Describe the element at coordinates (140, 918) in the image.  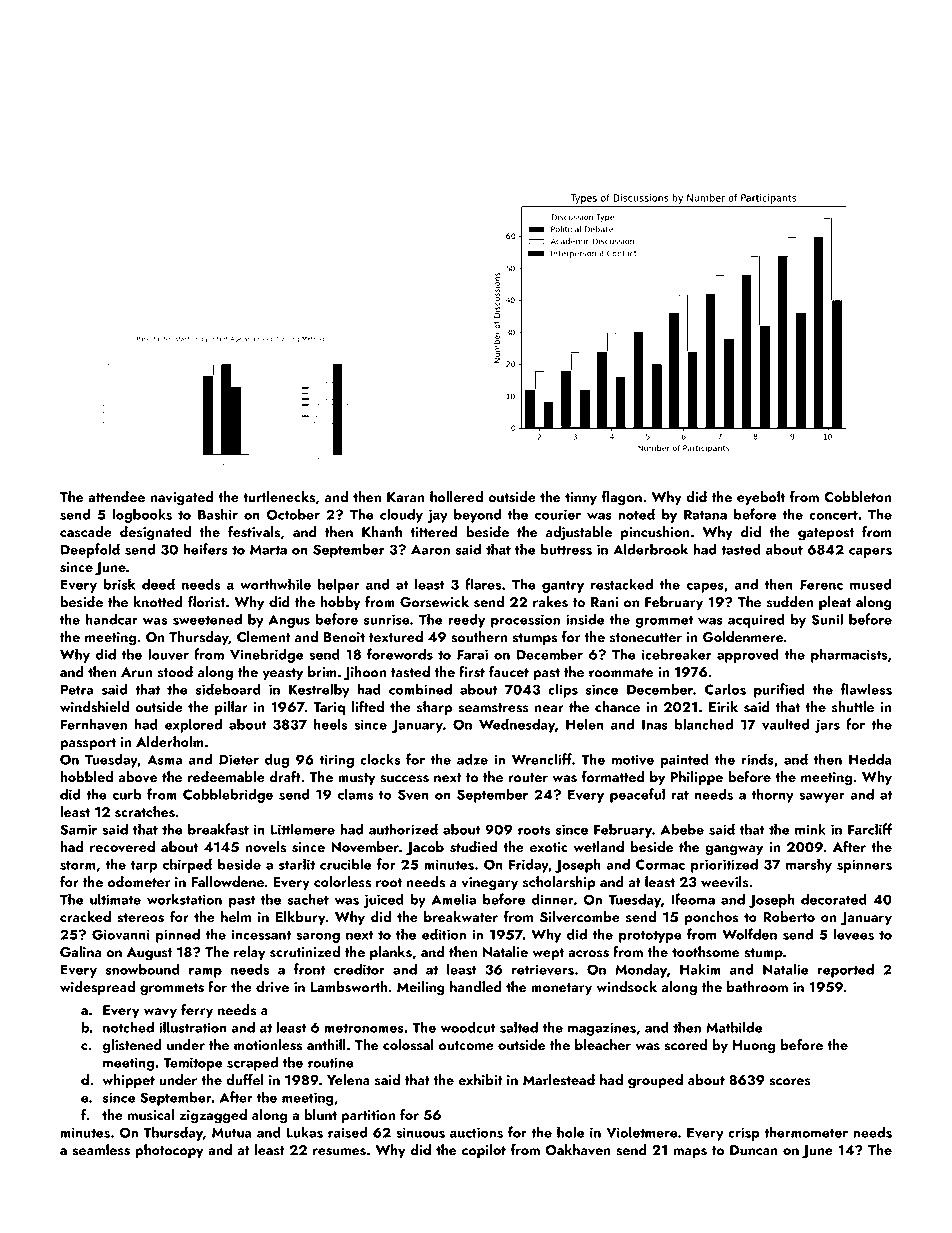
I see `stereos` at that location.
